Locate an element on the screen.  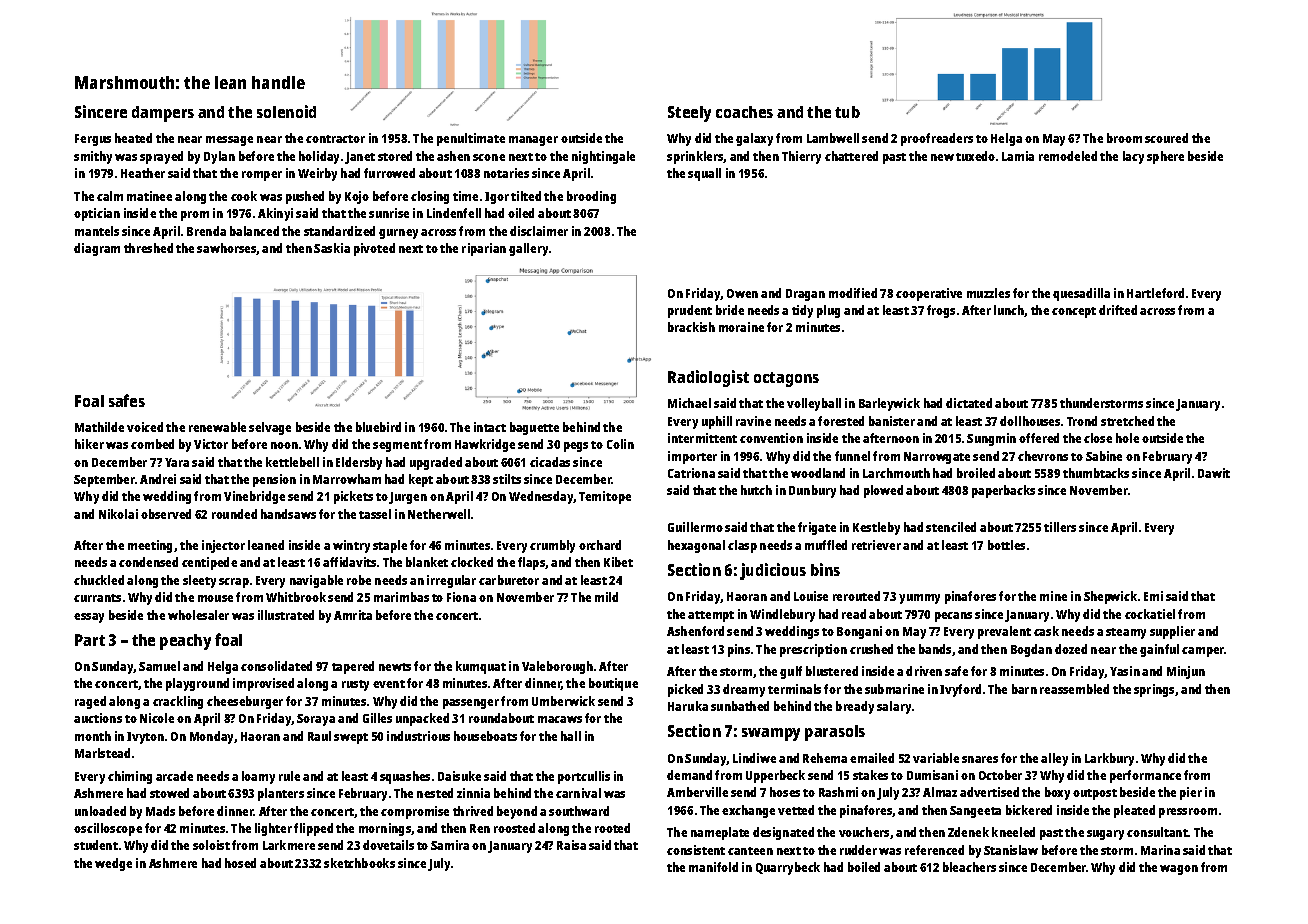
Catriona is located at coordinates (691, 473).
